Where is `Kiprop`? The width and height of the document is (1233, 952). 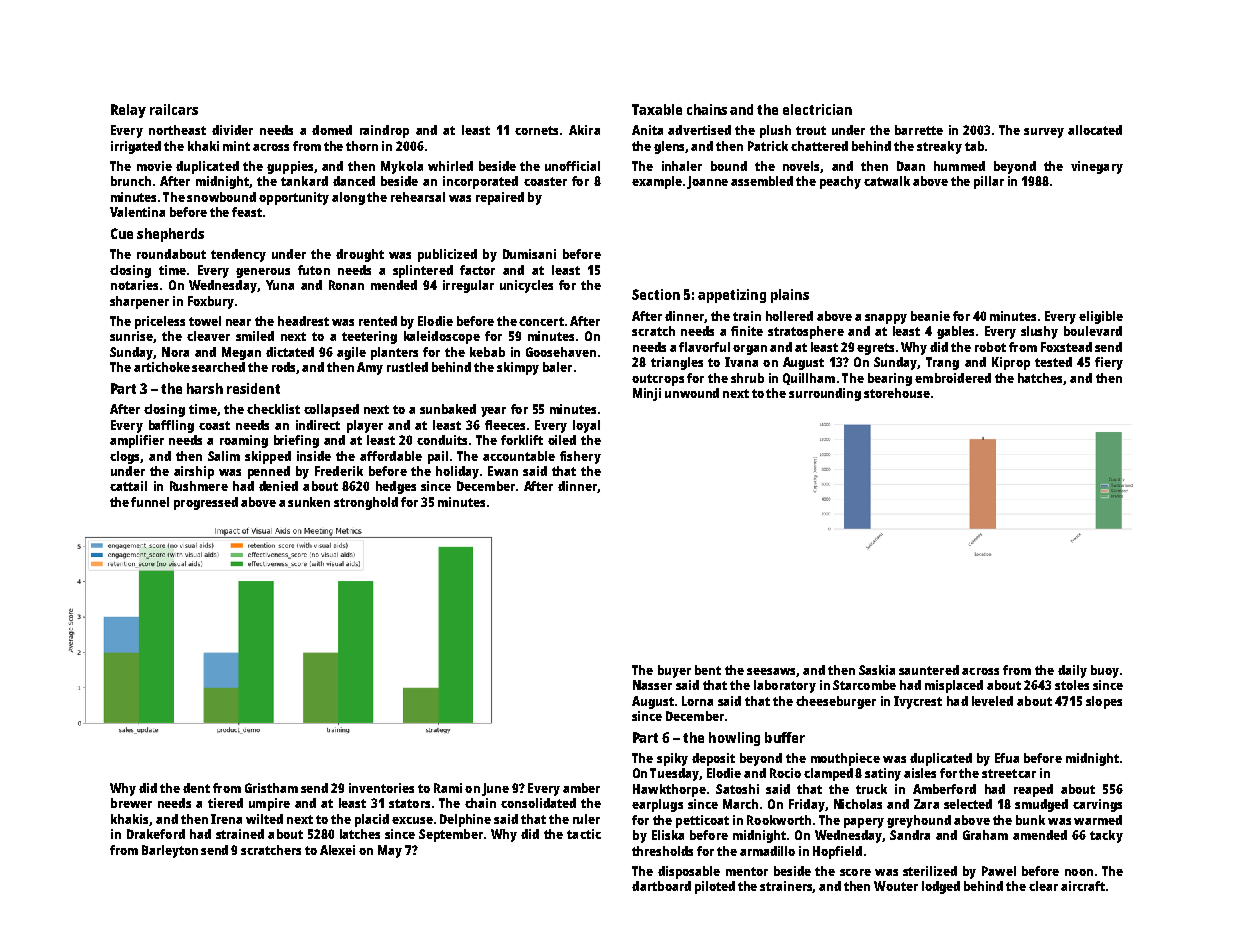
Kiprop is located at coordinates (1011, 363).
